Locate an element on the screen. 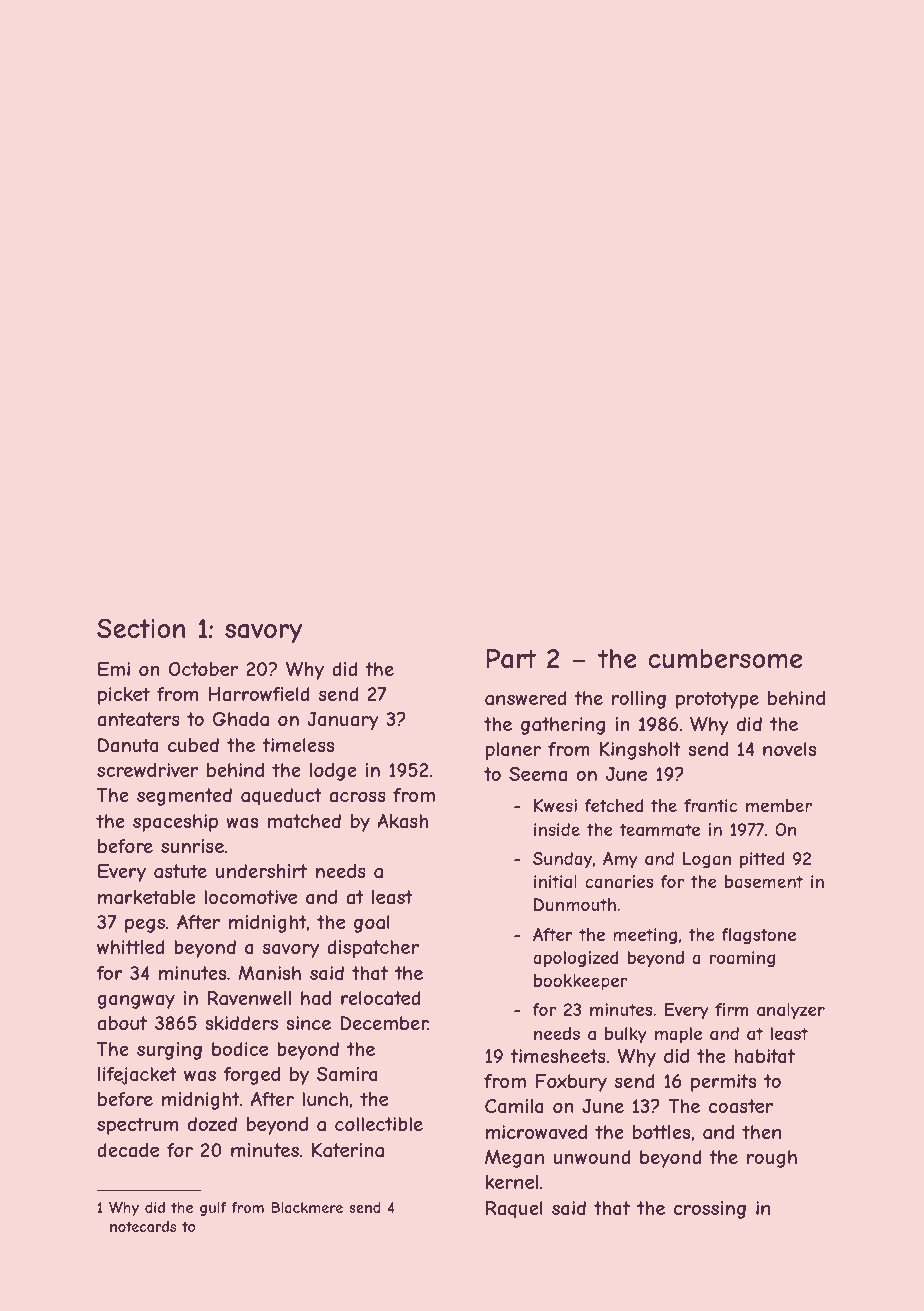  Section is located at coordinates (141, 628).
